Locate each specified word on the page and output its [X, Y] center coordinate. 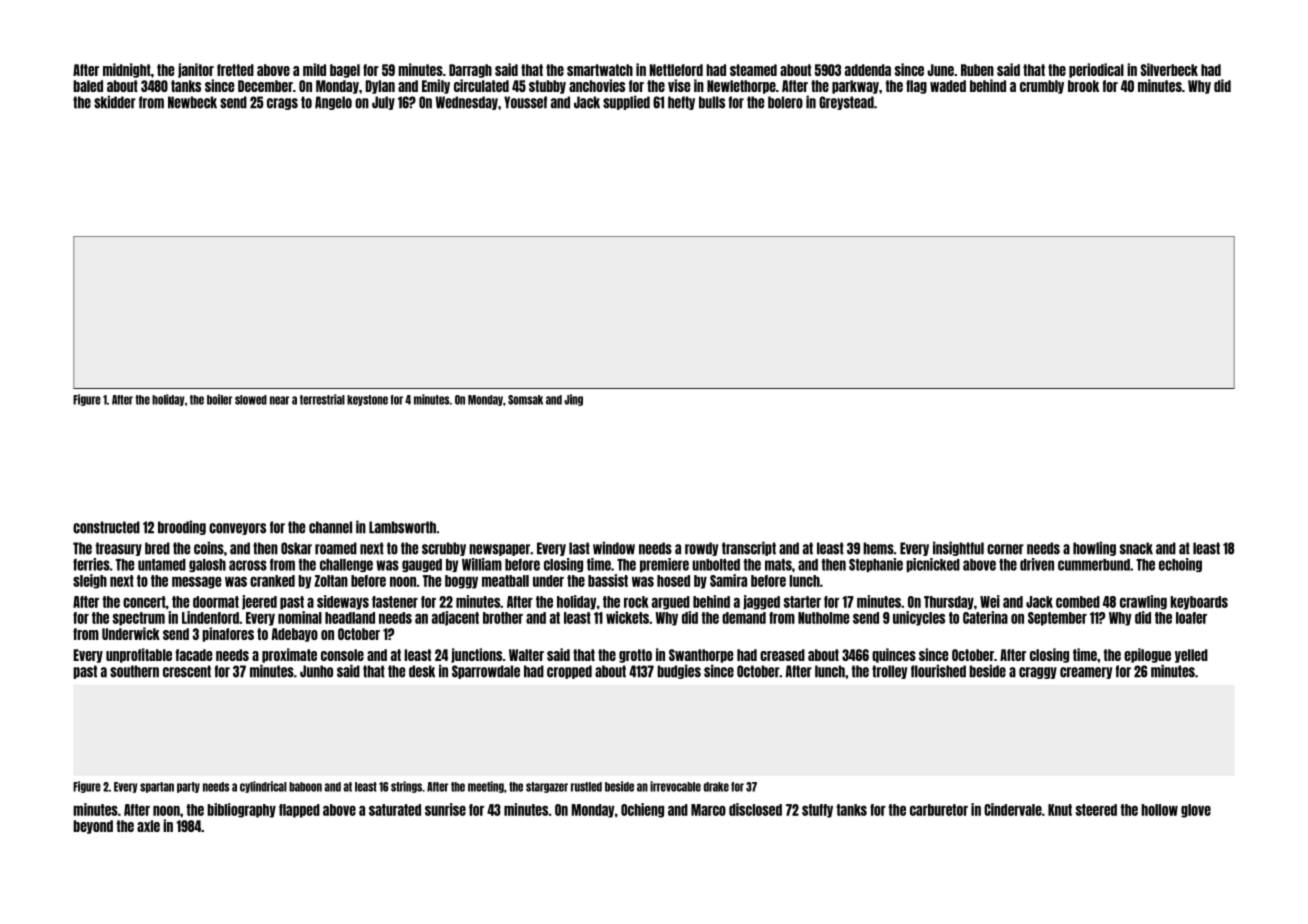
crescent [187, 671]
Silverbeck [1169, 69]
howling [1094, 548]
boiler [219, 399]
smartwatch [600, 70]
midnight [127, 70]
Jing [573, 400]
